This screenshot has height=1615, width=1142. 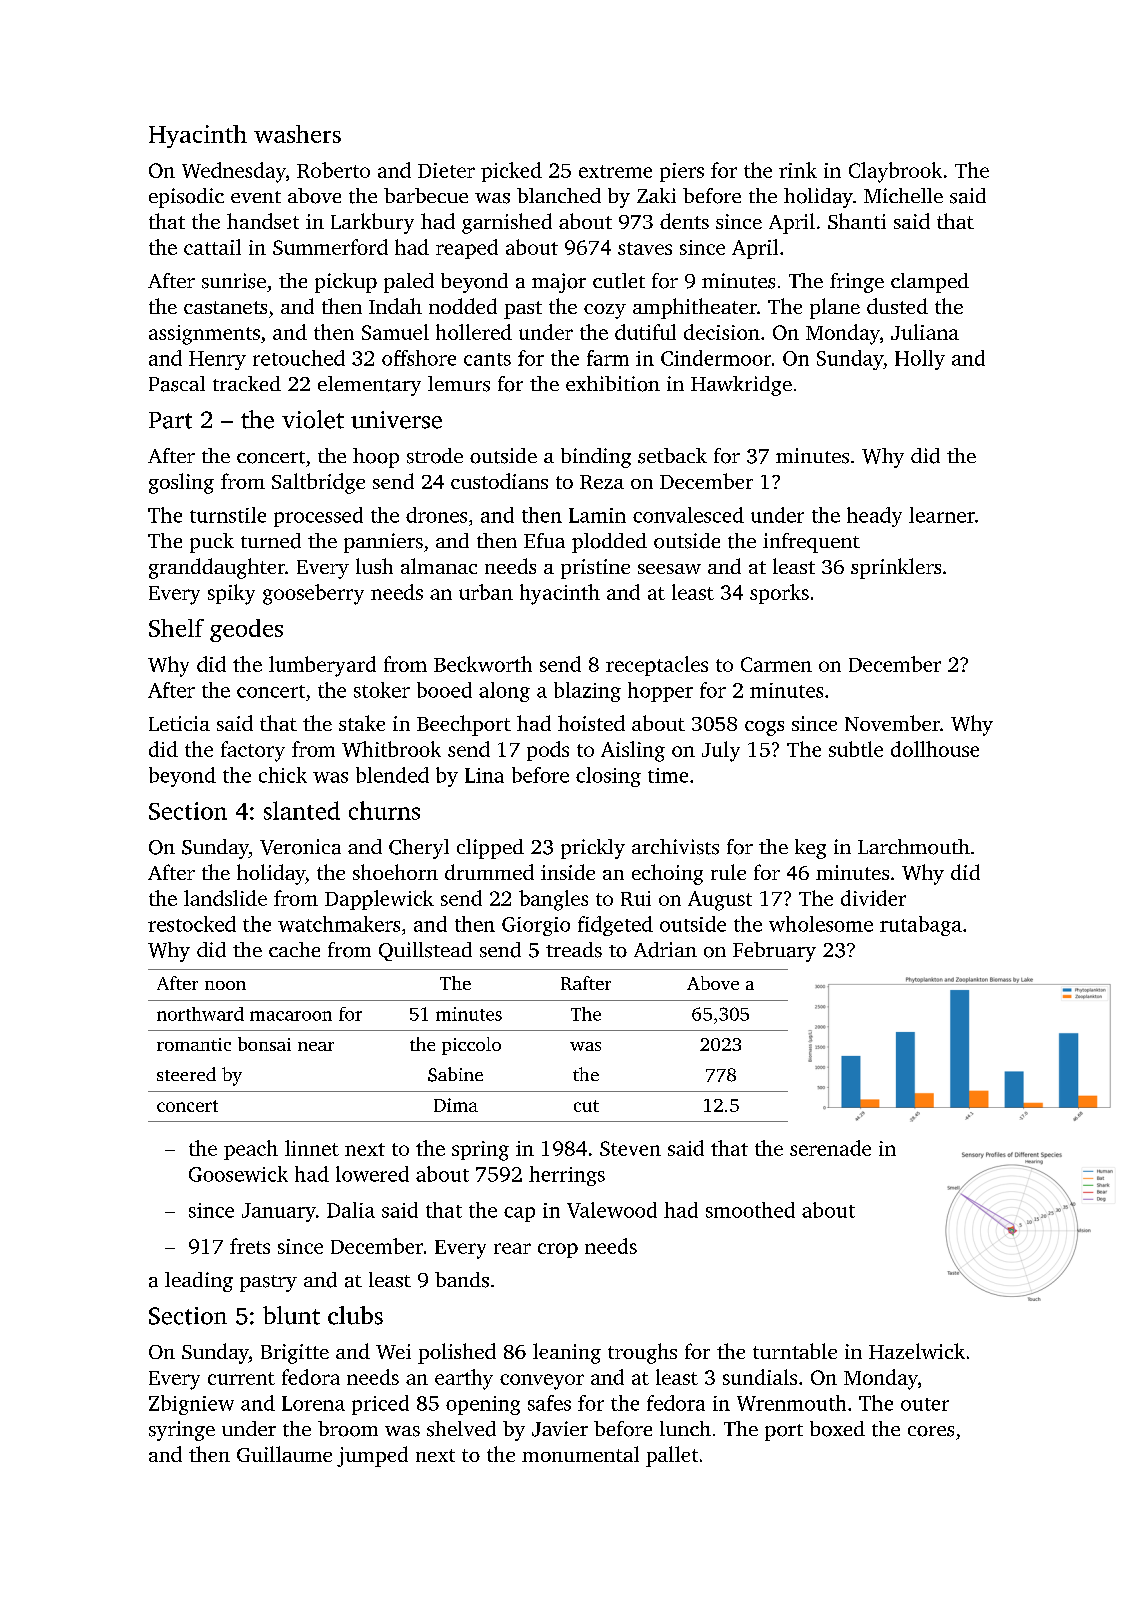 What do you see at coordinates (313, 1403) in the screenshot?
I see `Lorena` at bounding box center [313, 1403].
